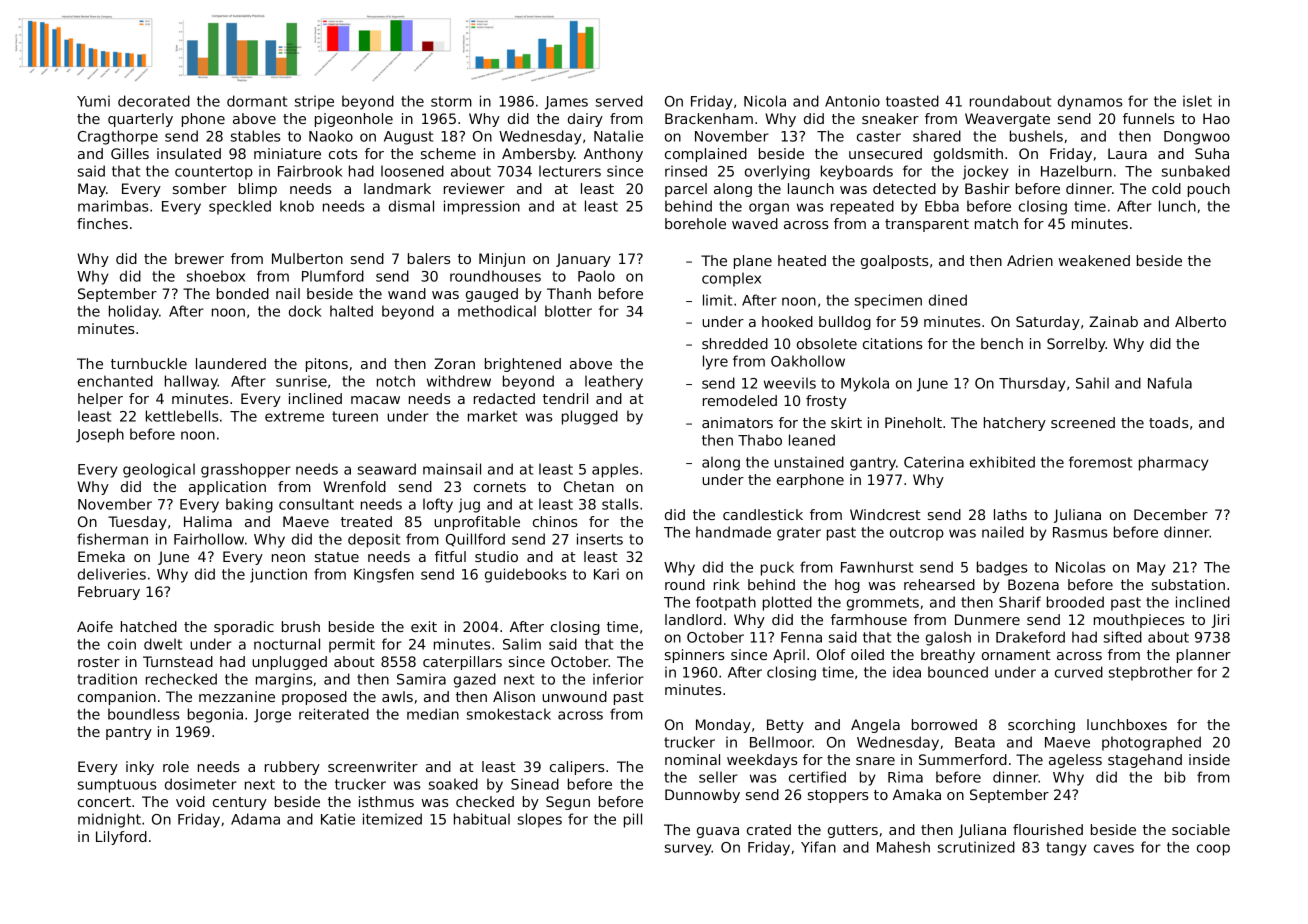 This screenshot has width=1308, height=924. What do you see at coordinates (688, 850) in the screenshot?
I see `survey` at bounding box center [688, 850].
